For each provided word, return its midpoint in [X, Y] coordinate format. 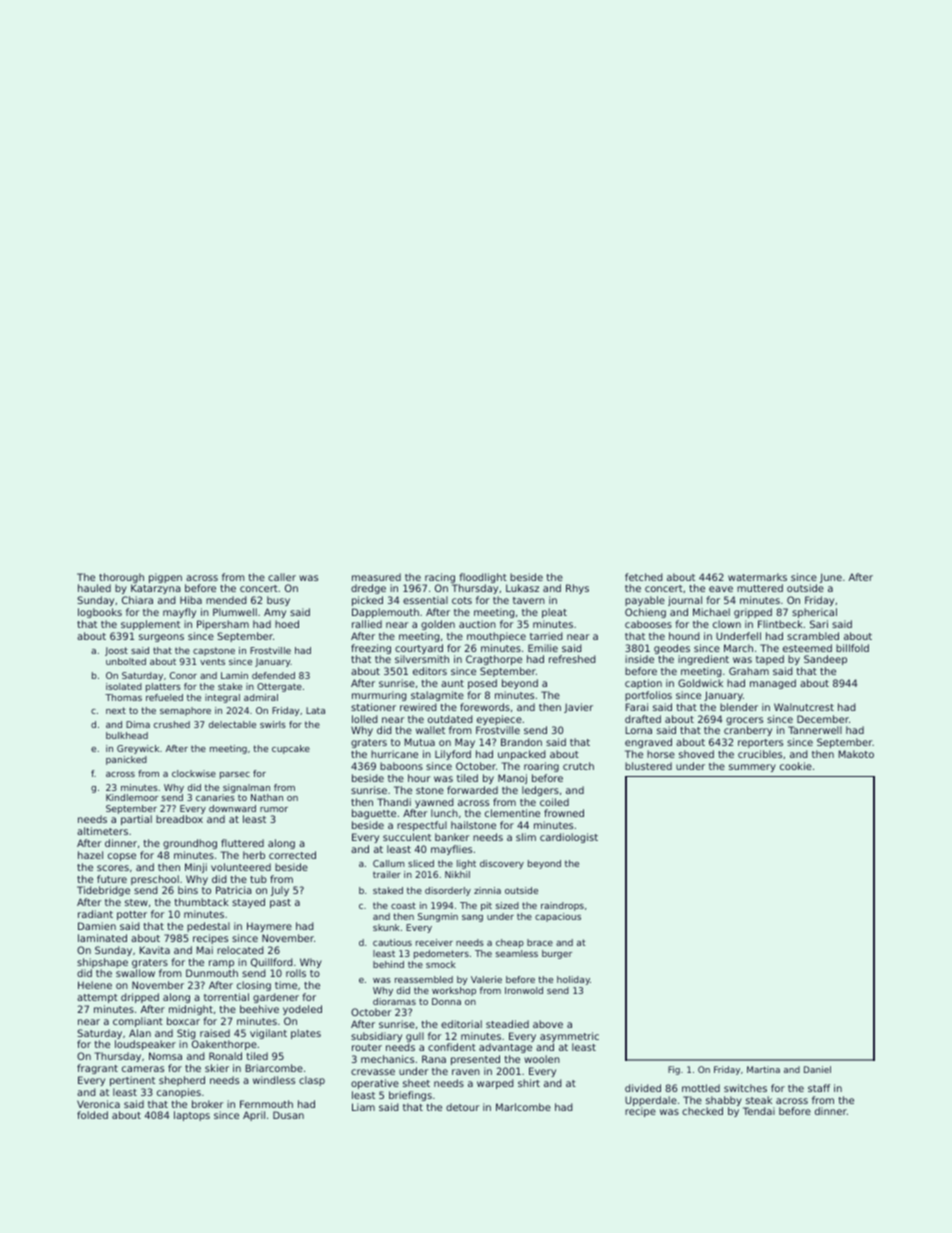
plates [306, 1034]
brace [540, 942]
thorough [121, 578]
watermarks [757, 577]
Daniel [817, 1069]
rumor [274, 809]
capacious [558, 917]
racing [440, 578]
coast [403, 905]
